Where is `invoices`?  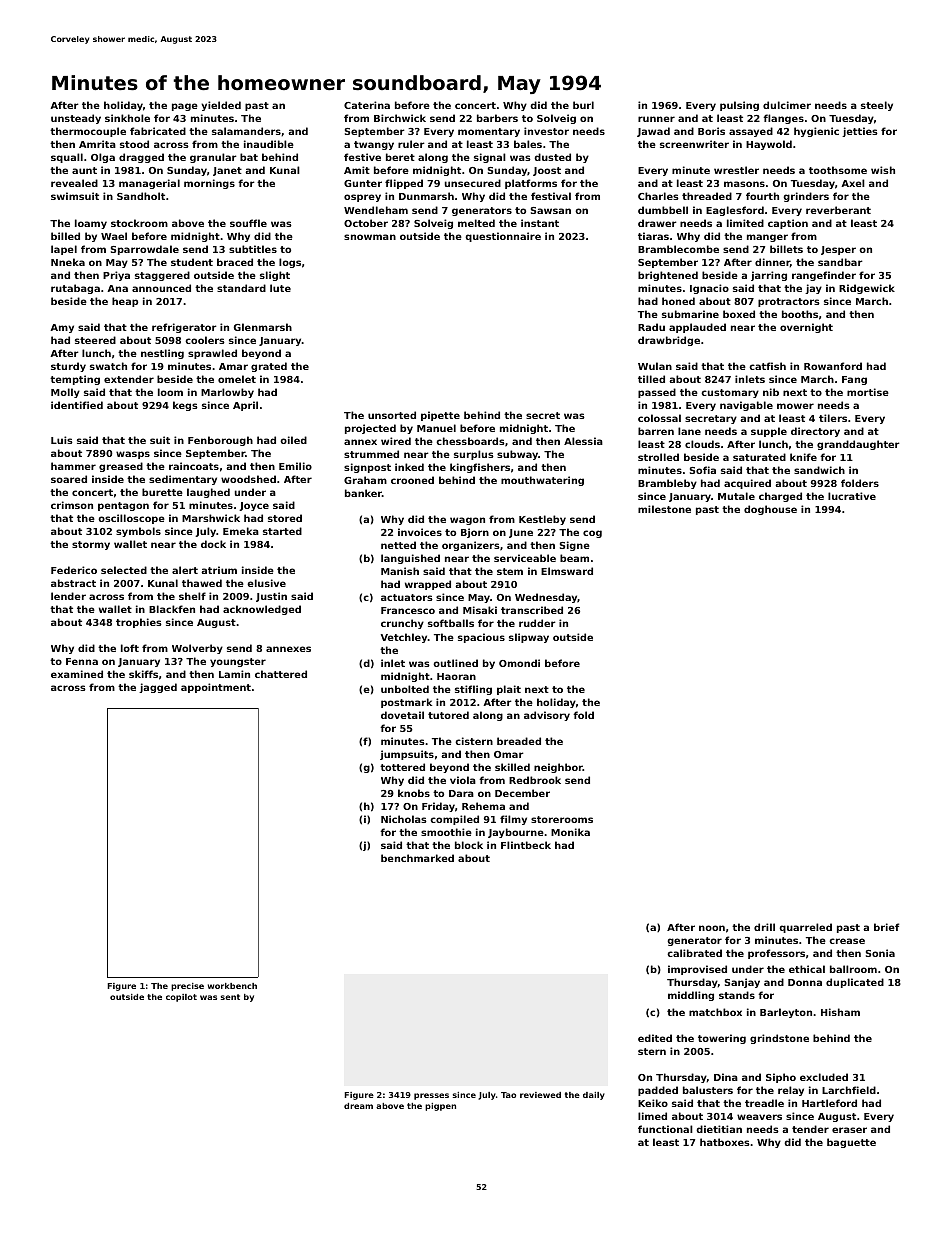
invoices is located at coordinates (420, 532).
